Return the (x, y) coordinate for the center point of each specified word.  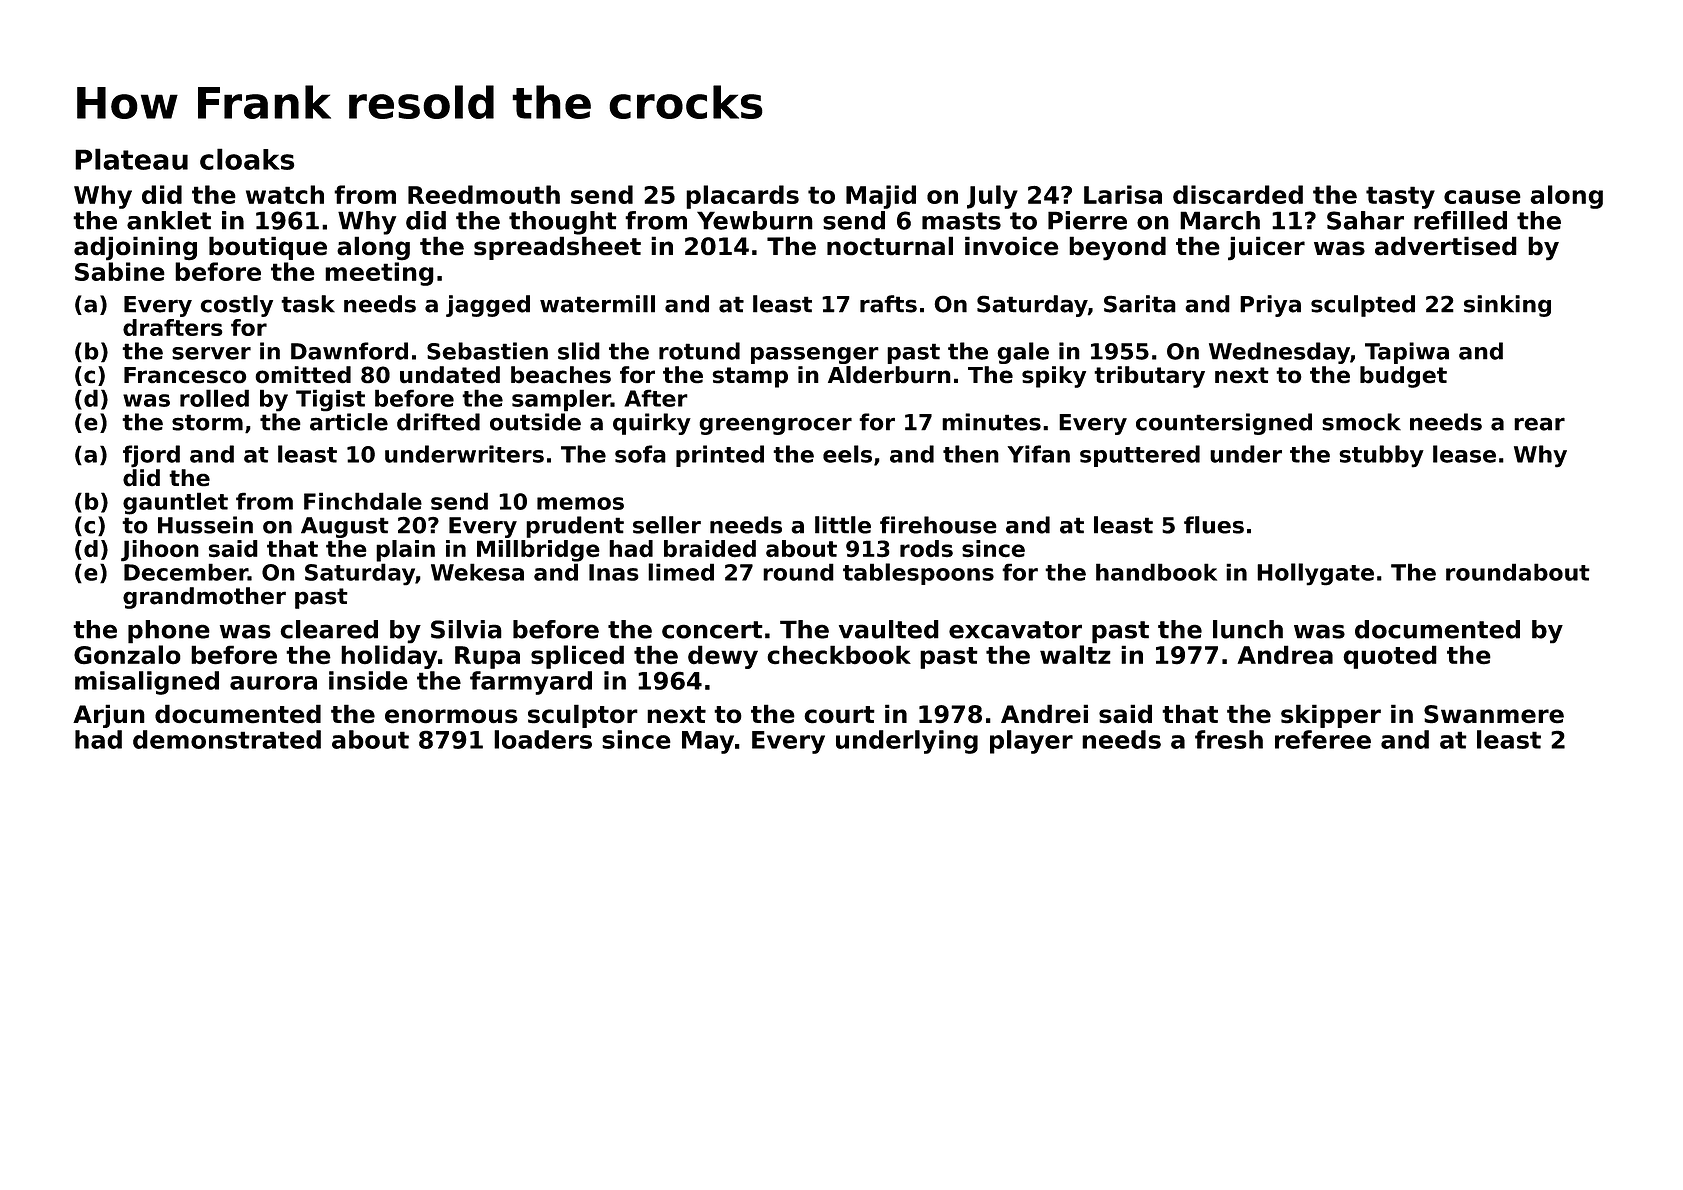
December (186, 572)
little (843, 525)
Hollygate (1315, 574)
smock (1361, 422)
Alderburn (889, 375)
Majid (881, 197)
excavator (1015, 630)
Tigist (330, 400)
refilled (1460, 220)
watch (285, 194)
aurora (273, 683)
